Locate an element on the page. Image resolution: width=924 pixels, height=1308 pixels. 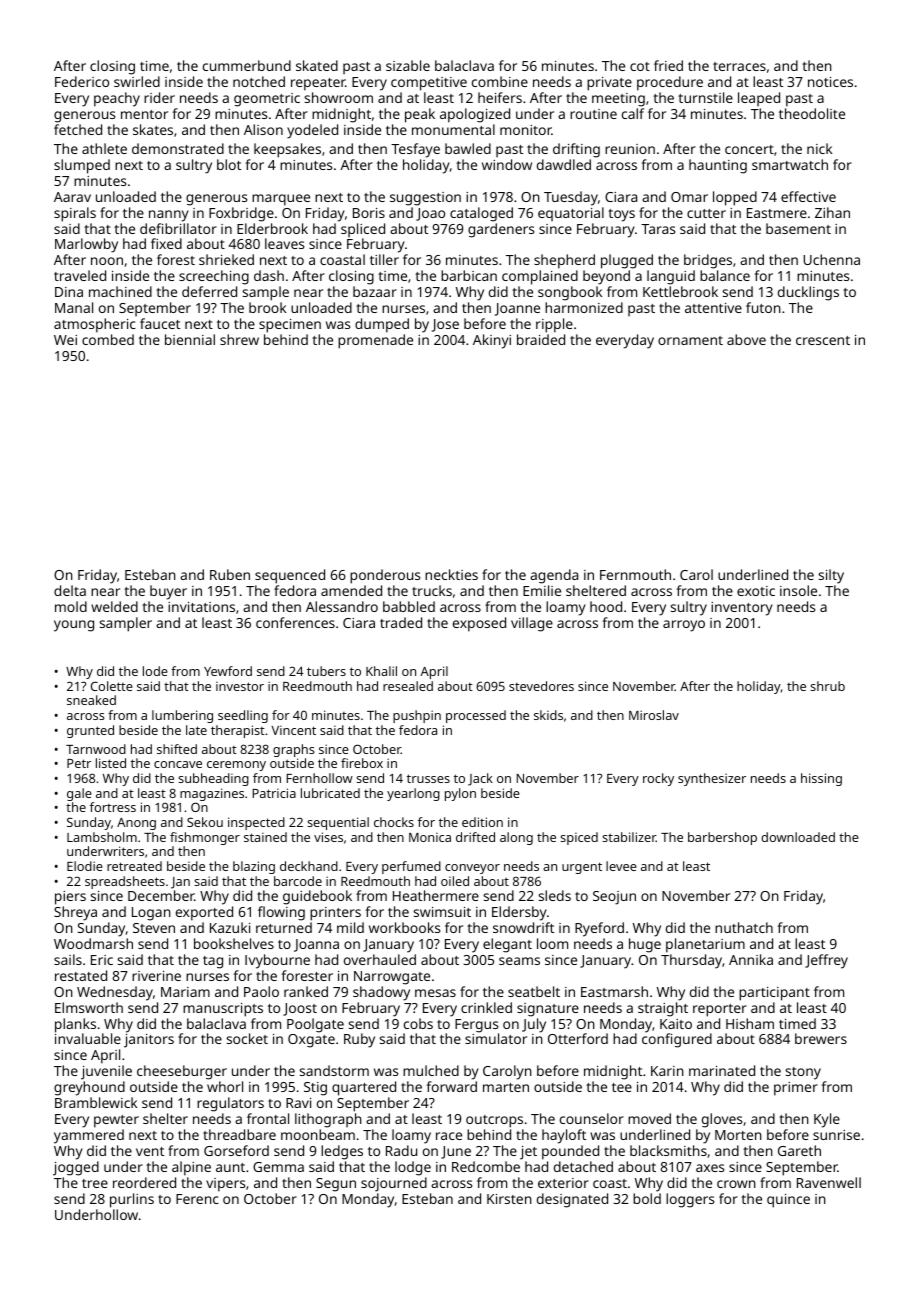
silty is located at coordinates (831, 576).
